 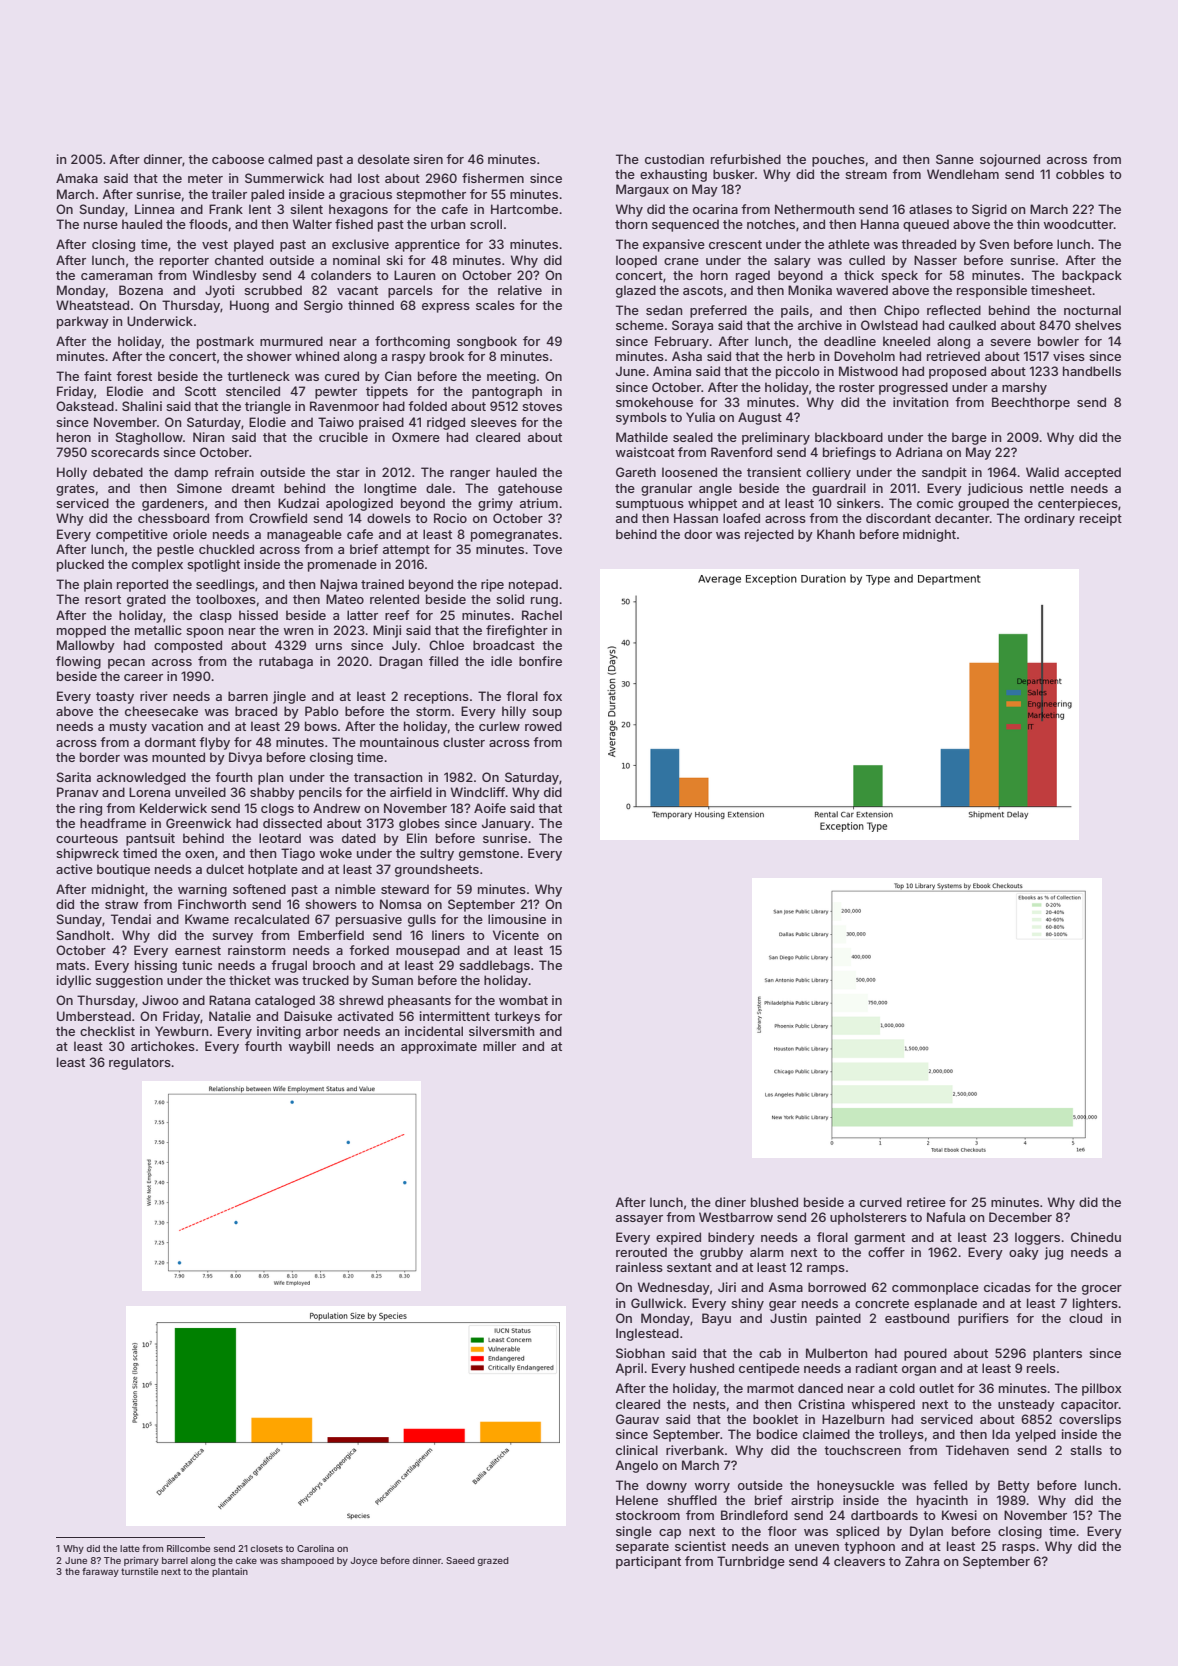 What do you see at coordinates (140, 1063) in the document?
I see `regulators` at bounding box center [140, 1063].
